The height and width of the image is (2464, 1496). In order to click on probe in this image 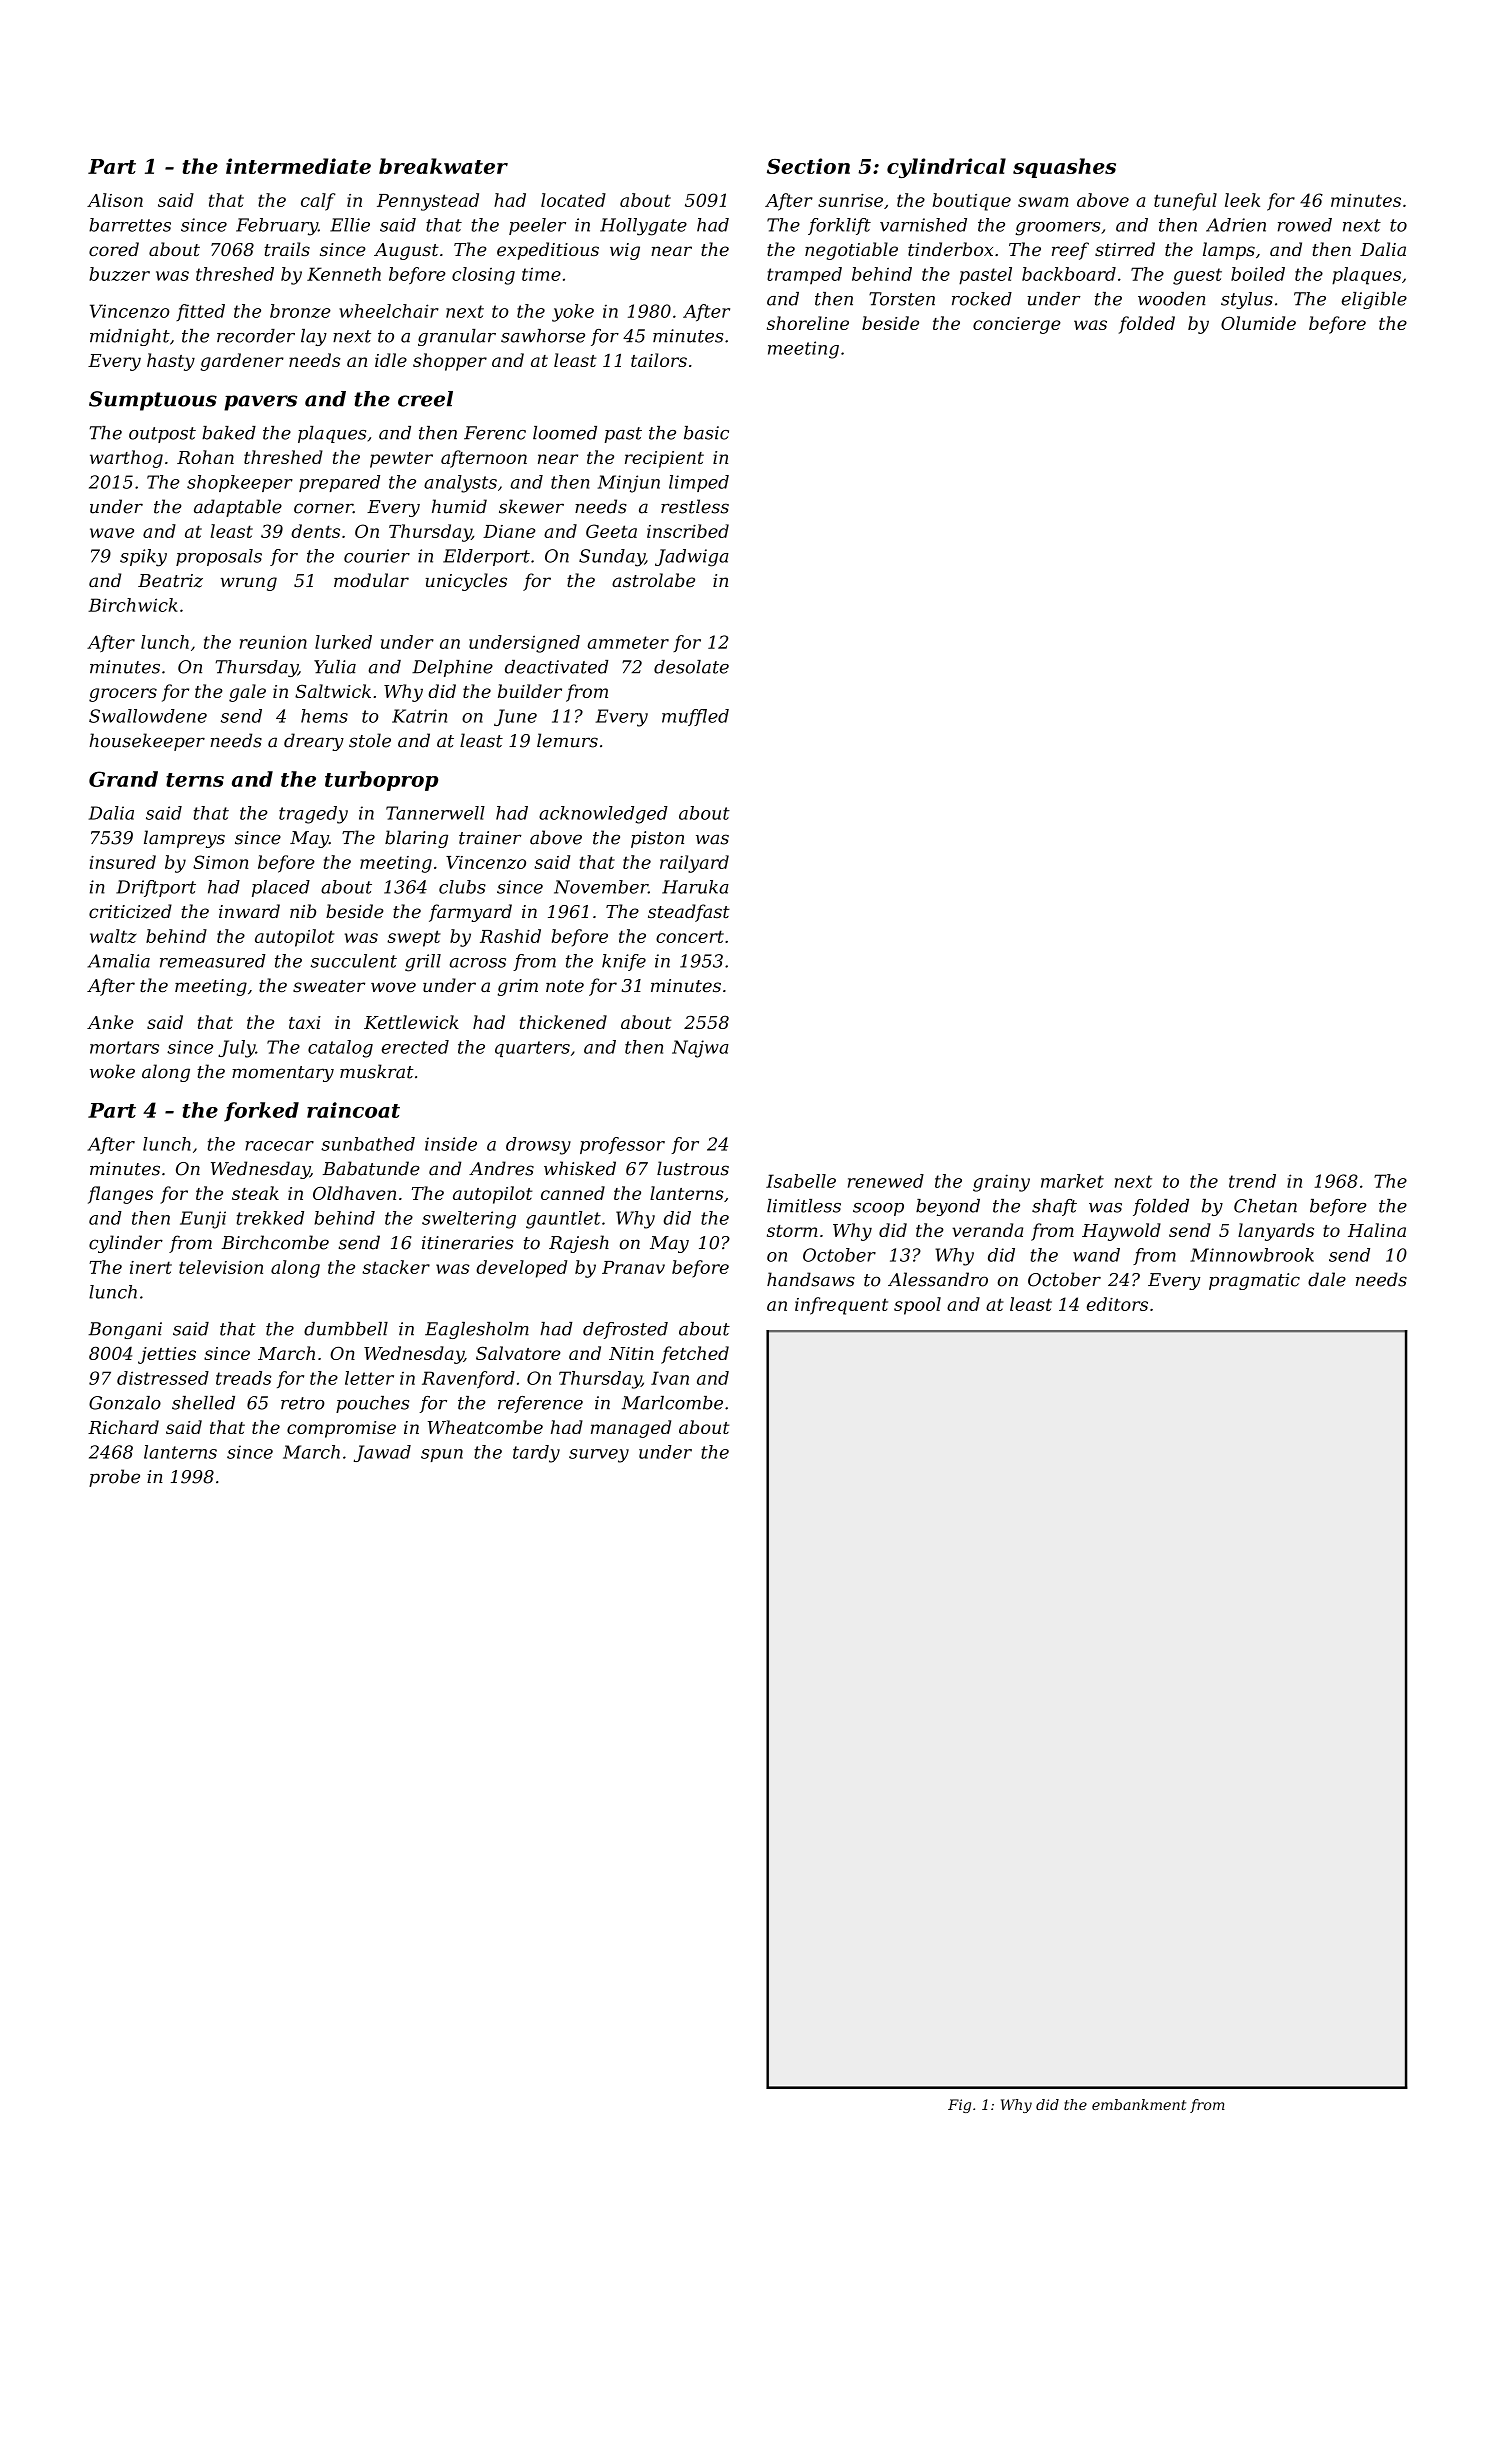, I will do `click(114, 1478)`.
